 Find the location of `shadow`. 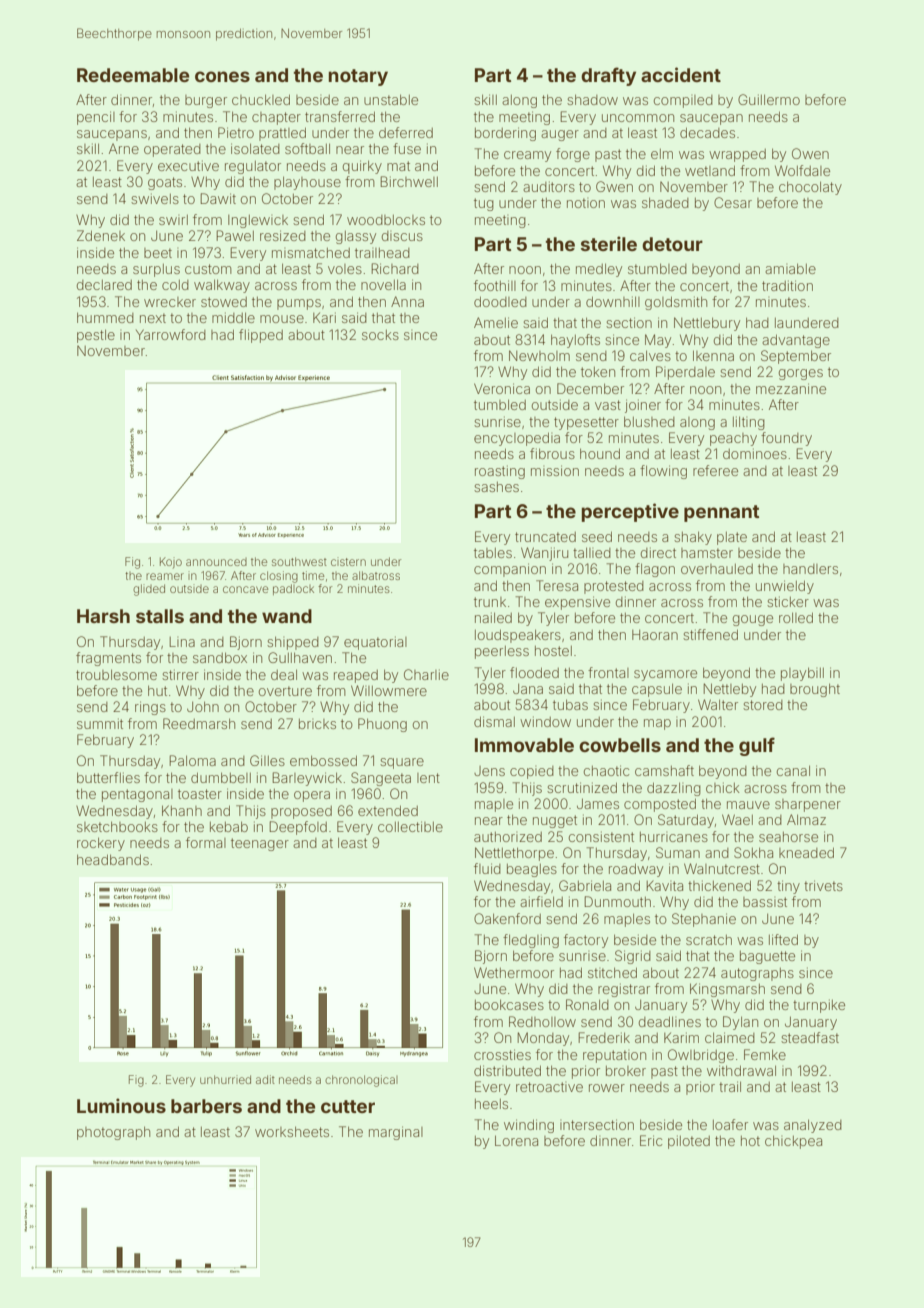

shadow is located at coordinates (592, 99).
